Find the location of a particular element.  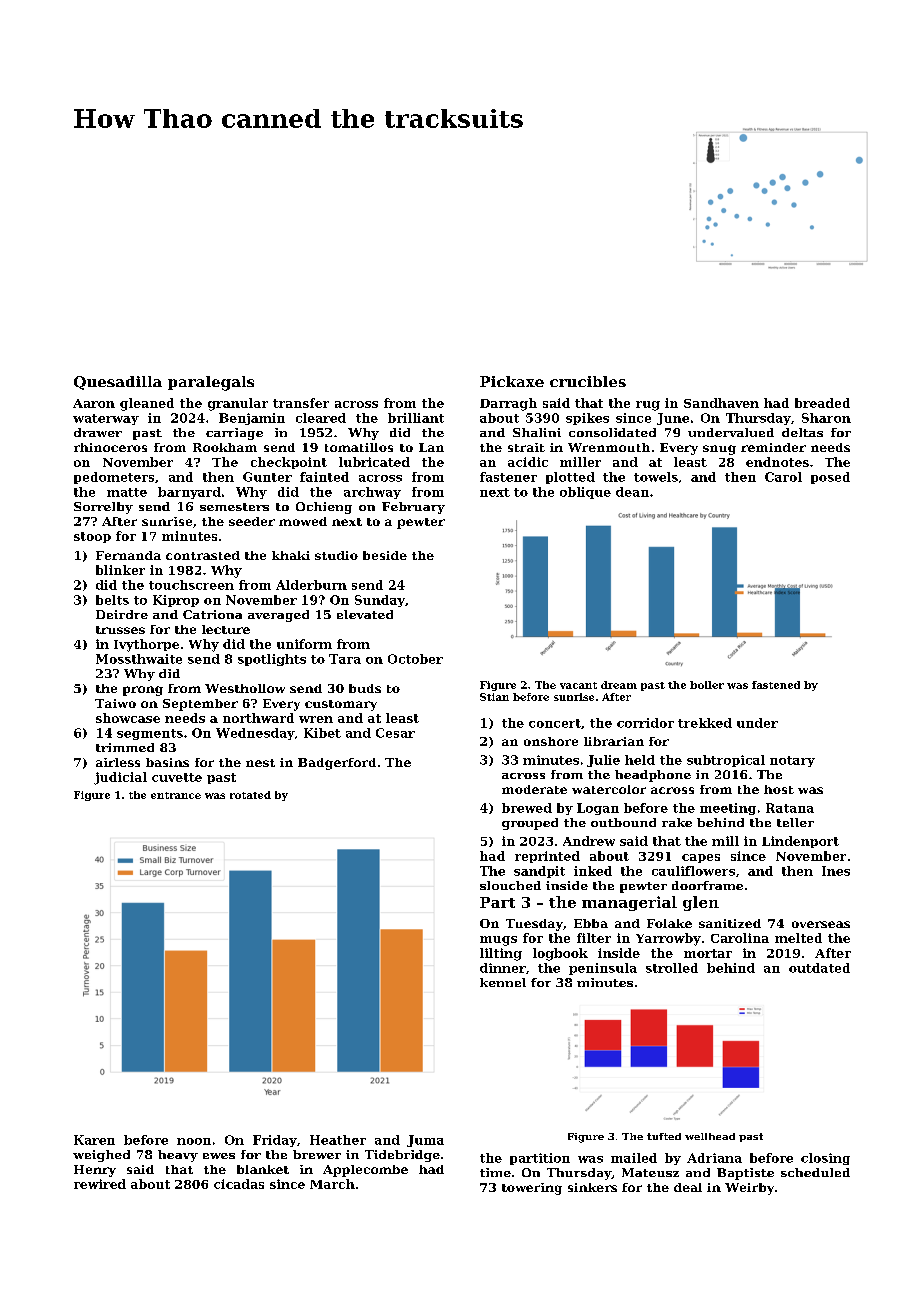

paralegals is located at coordinates (211, 383).
